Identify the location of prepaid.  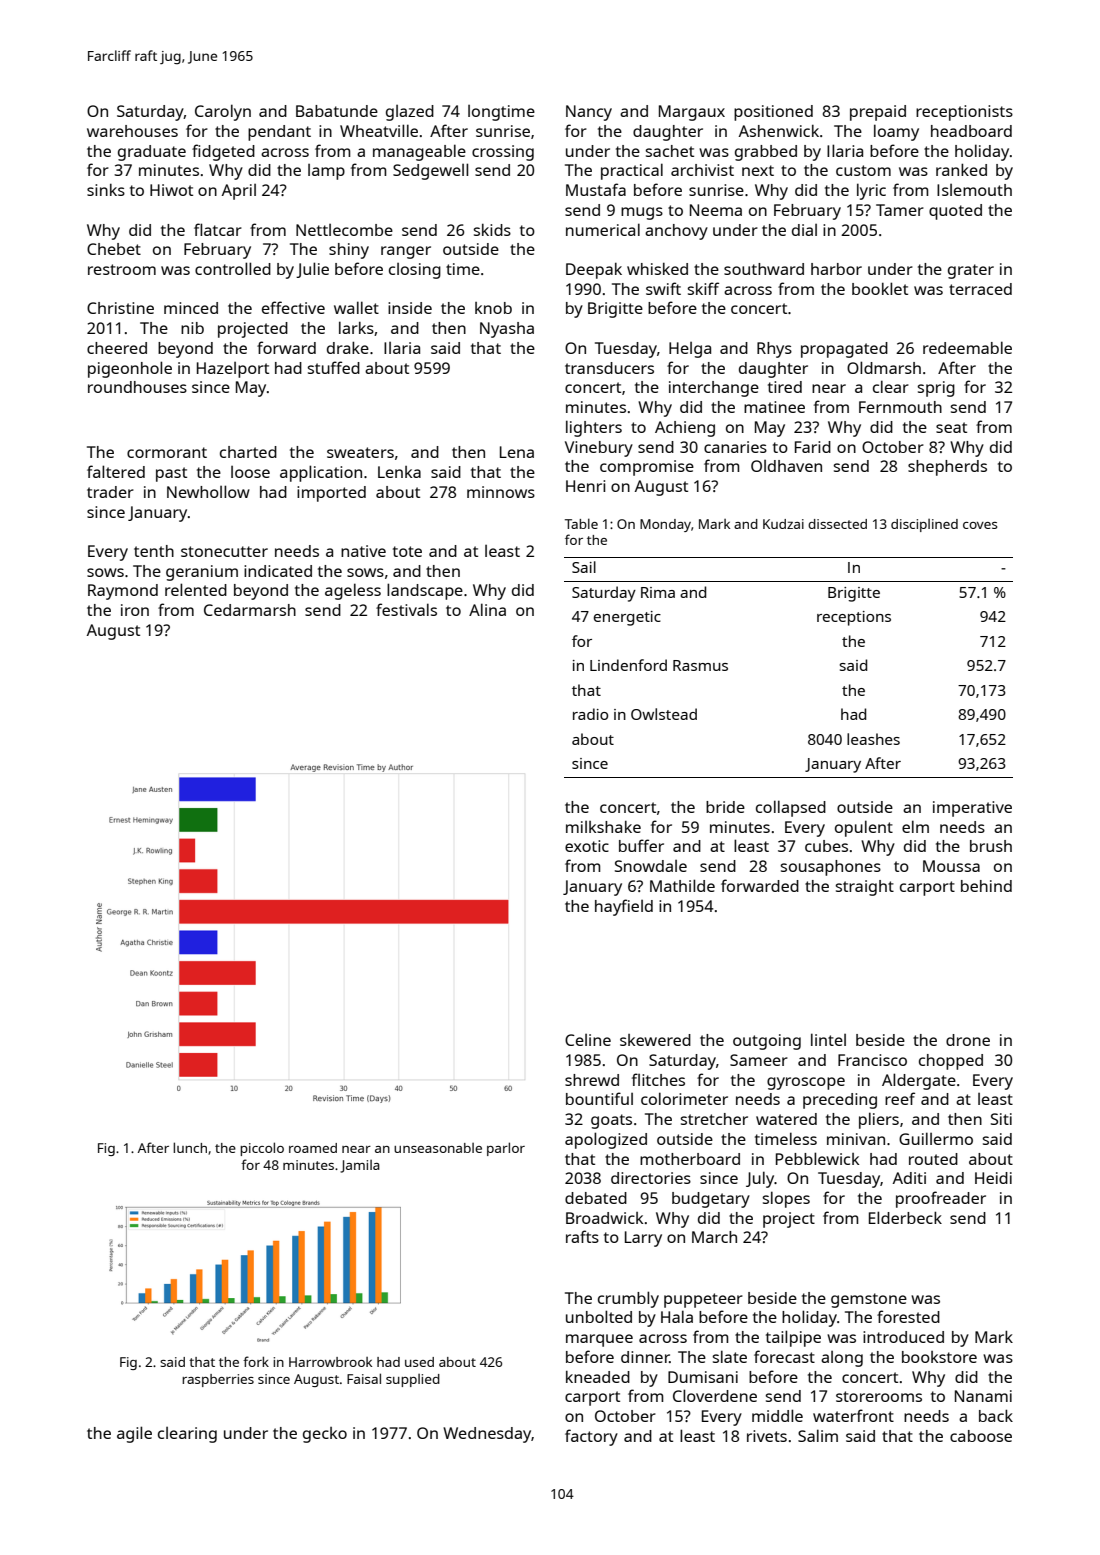
(878, 113).
